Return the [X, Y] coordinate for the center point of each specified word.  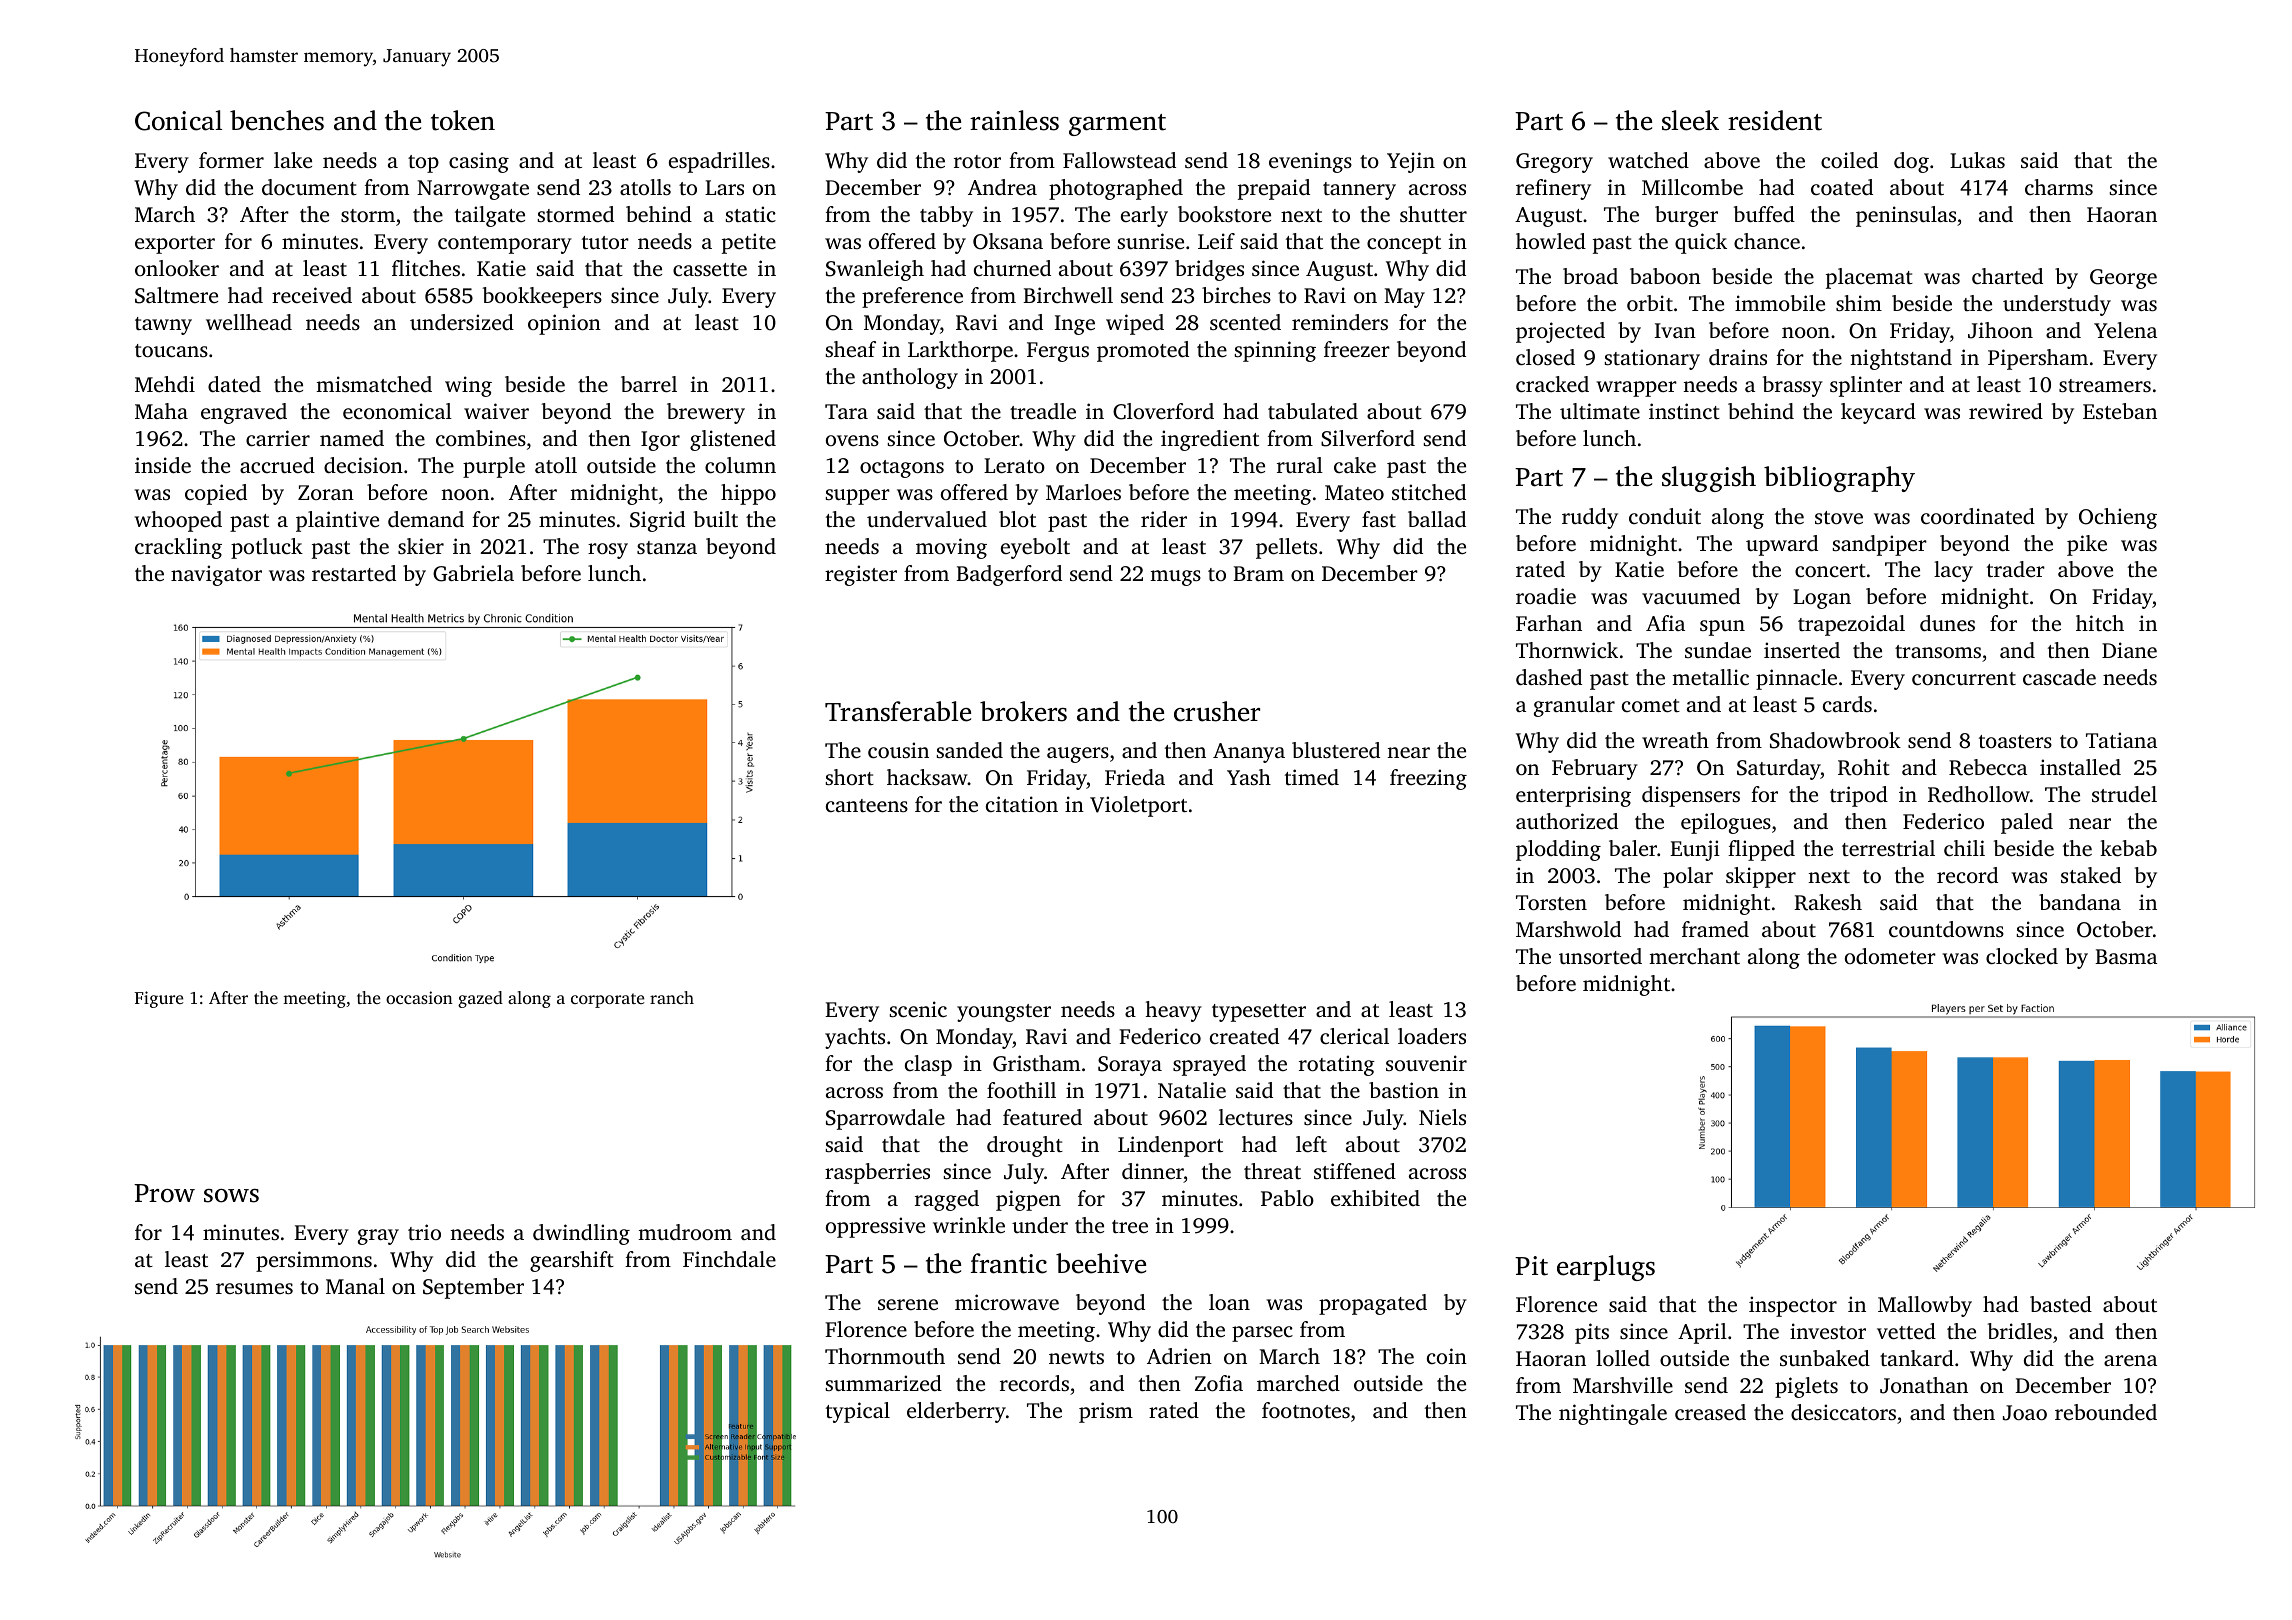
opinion [564, 324]
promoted [1143, 351]
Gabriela [473, 573]
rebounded [2106, 1412]
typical [858, 1412]
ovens [852, 440]
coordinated [1978, 516]
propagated [1373, 1304]
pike [2087, 545]
